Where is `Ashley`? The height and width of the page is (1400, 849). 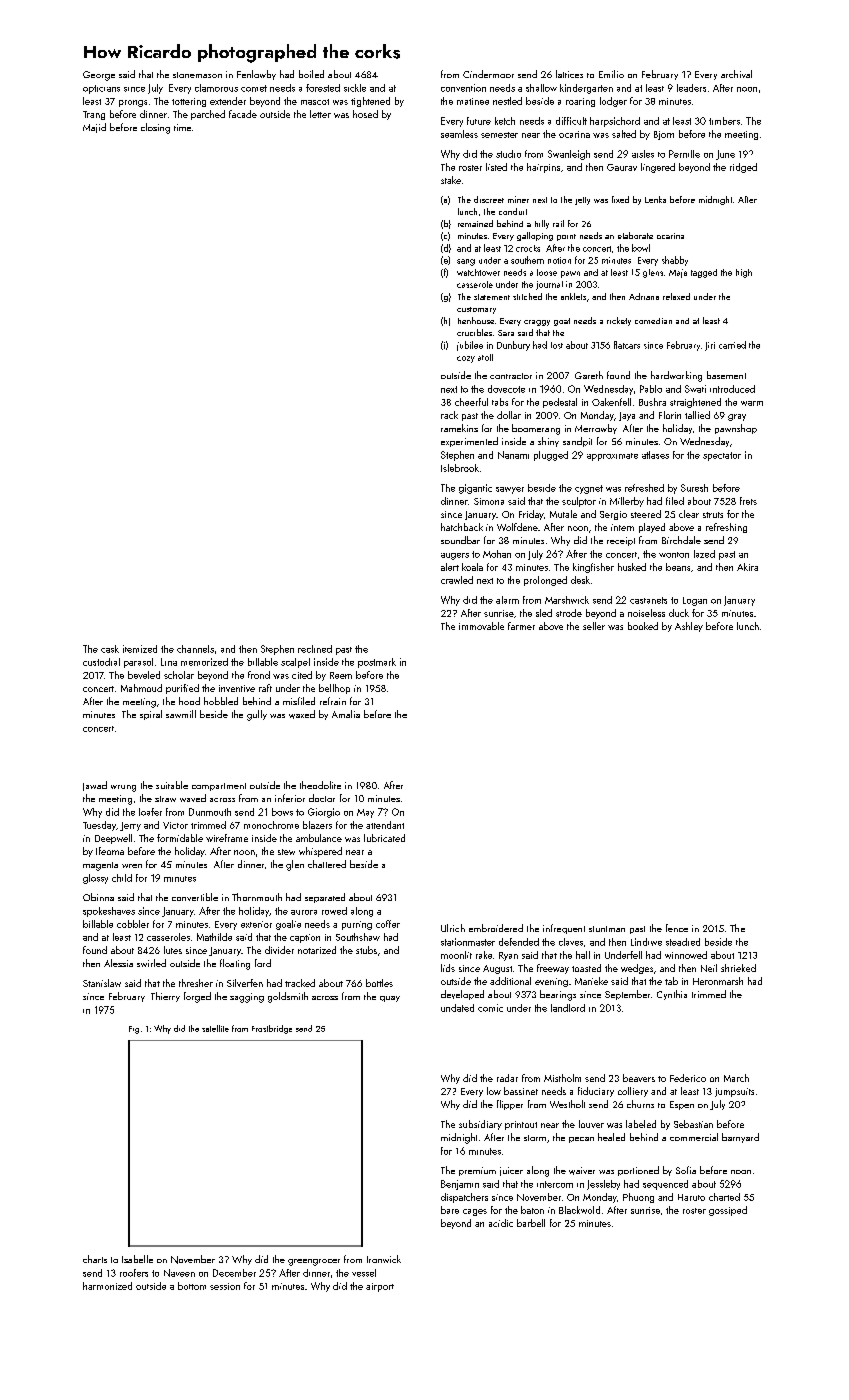
Ashley is located at coordinates (689, 627).
